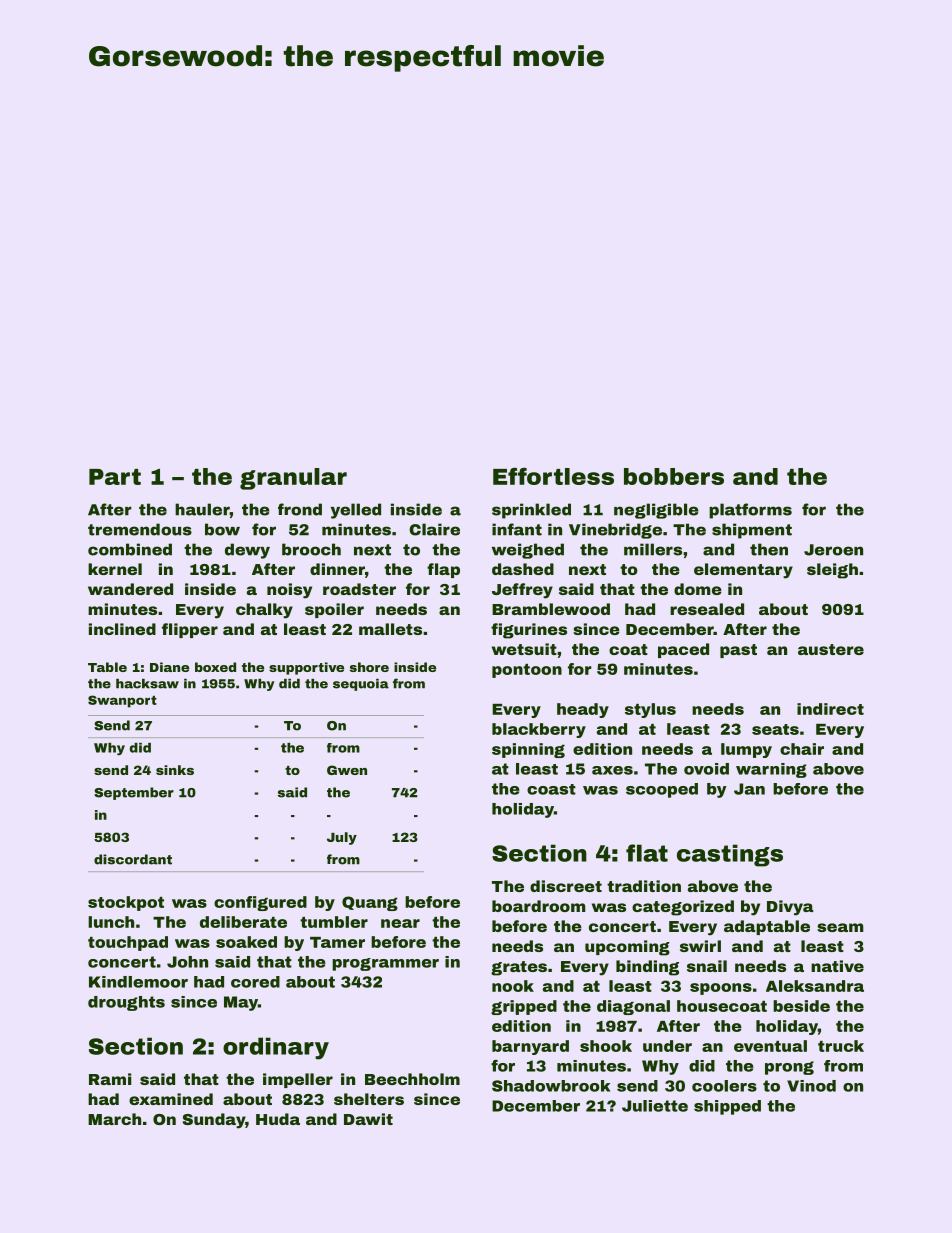 This screenshot has height=1233, width=952. What do you see at coordinates (830, 709) in the screenshot?
I see `indirect` at bounding box center [830, 709].
